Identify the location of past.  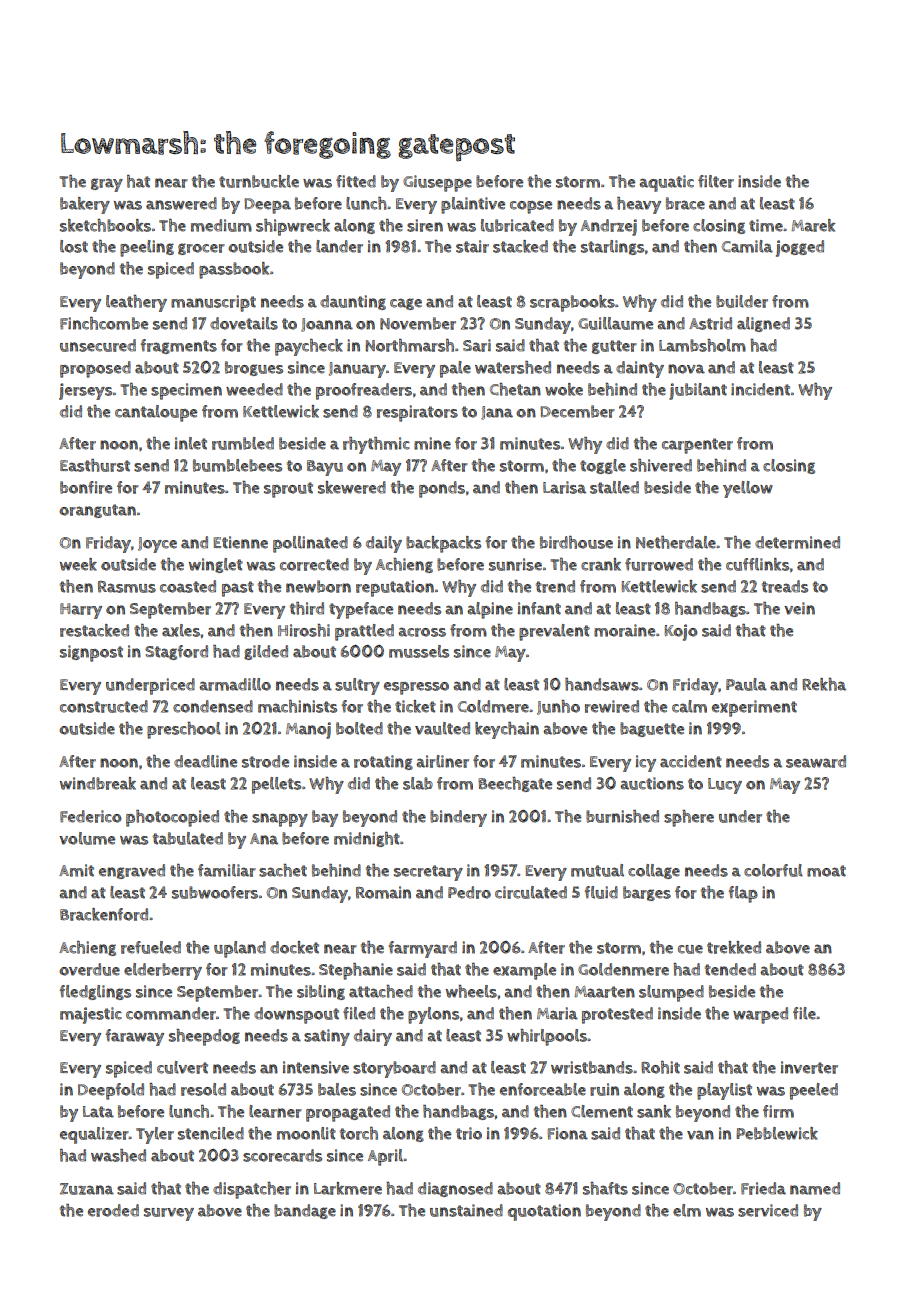
(238, 589).
